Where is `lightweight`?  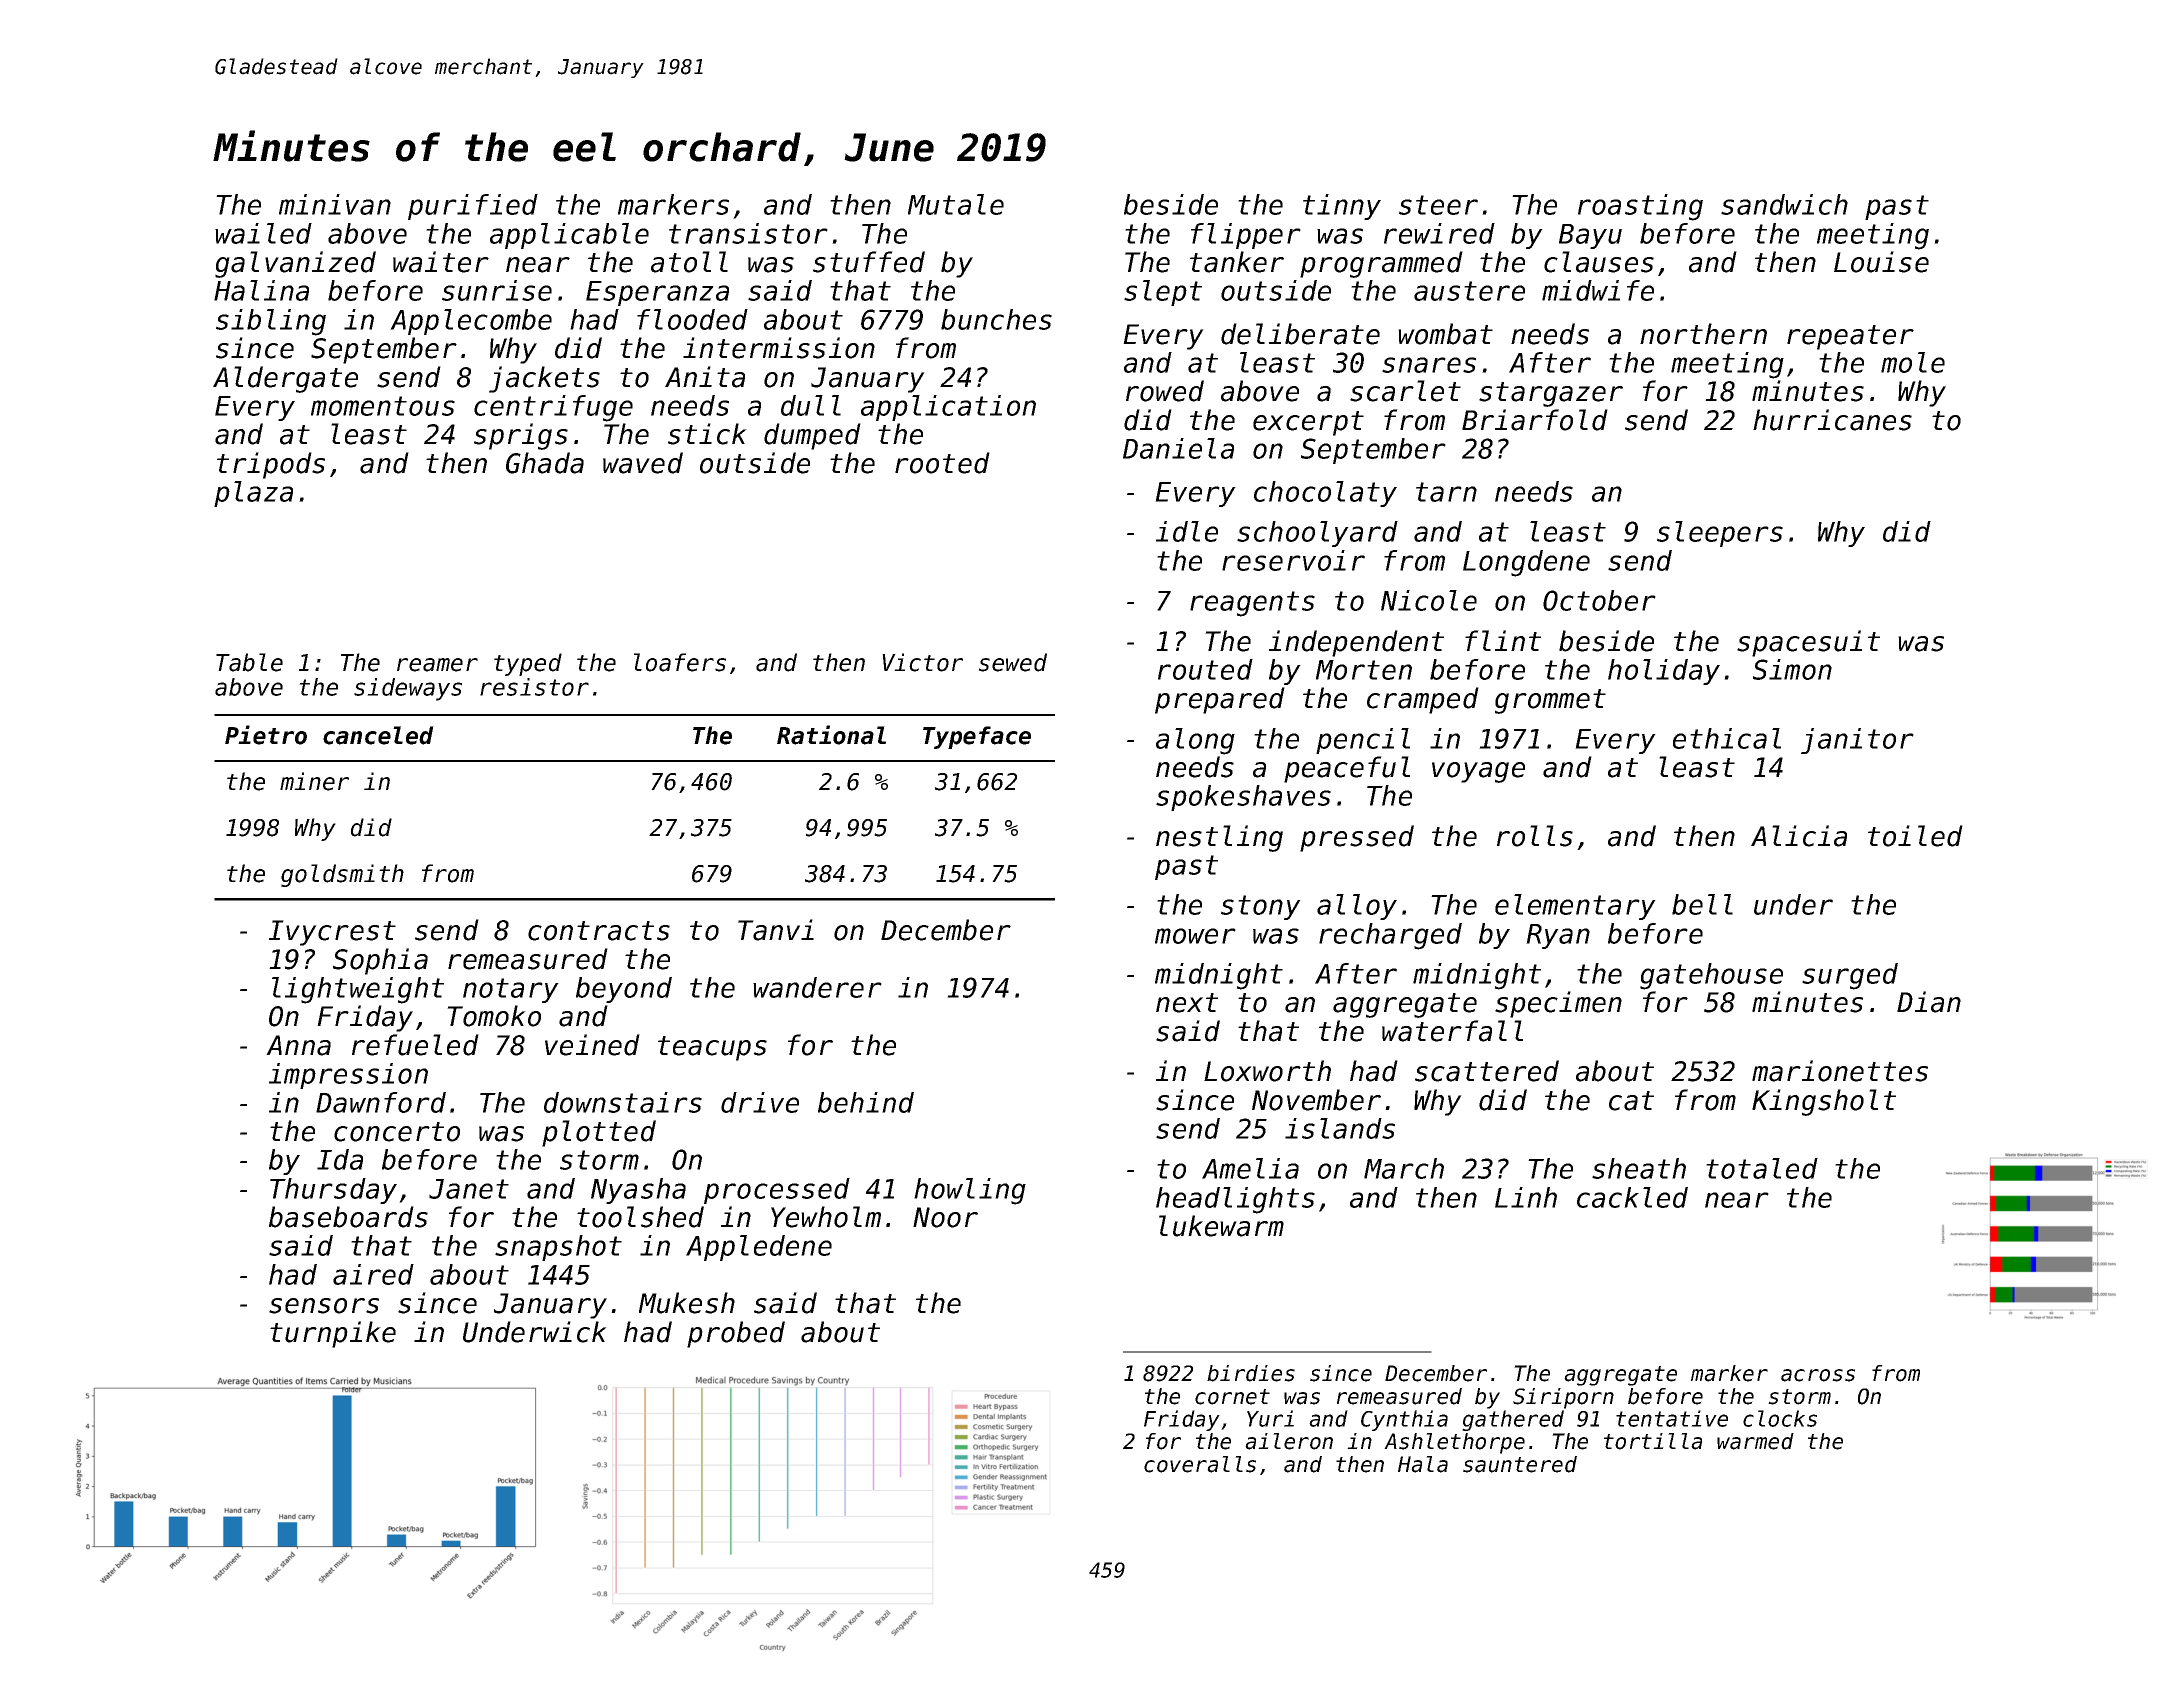 lightweight is located at coordinates (358, 990).
